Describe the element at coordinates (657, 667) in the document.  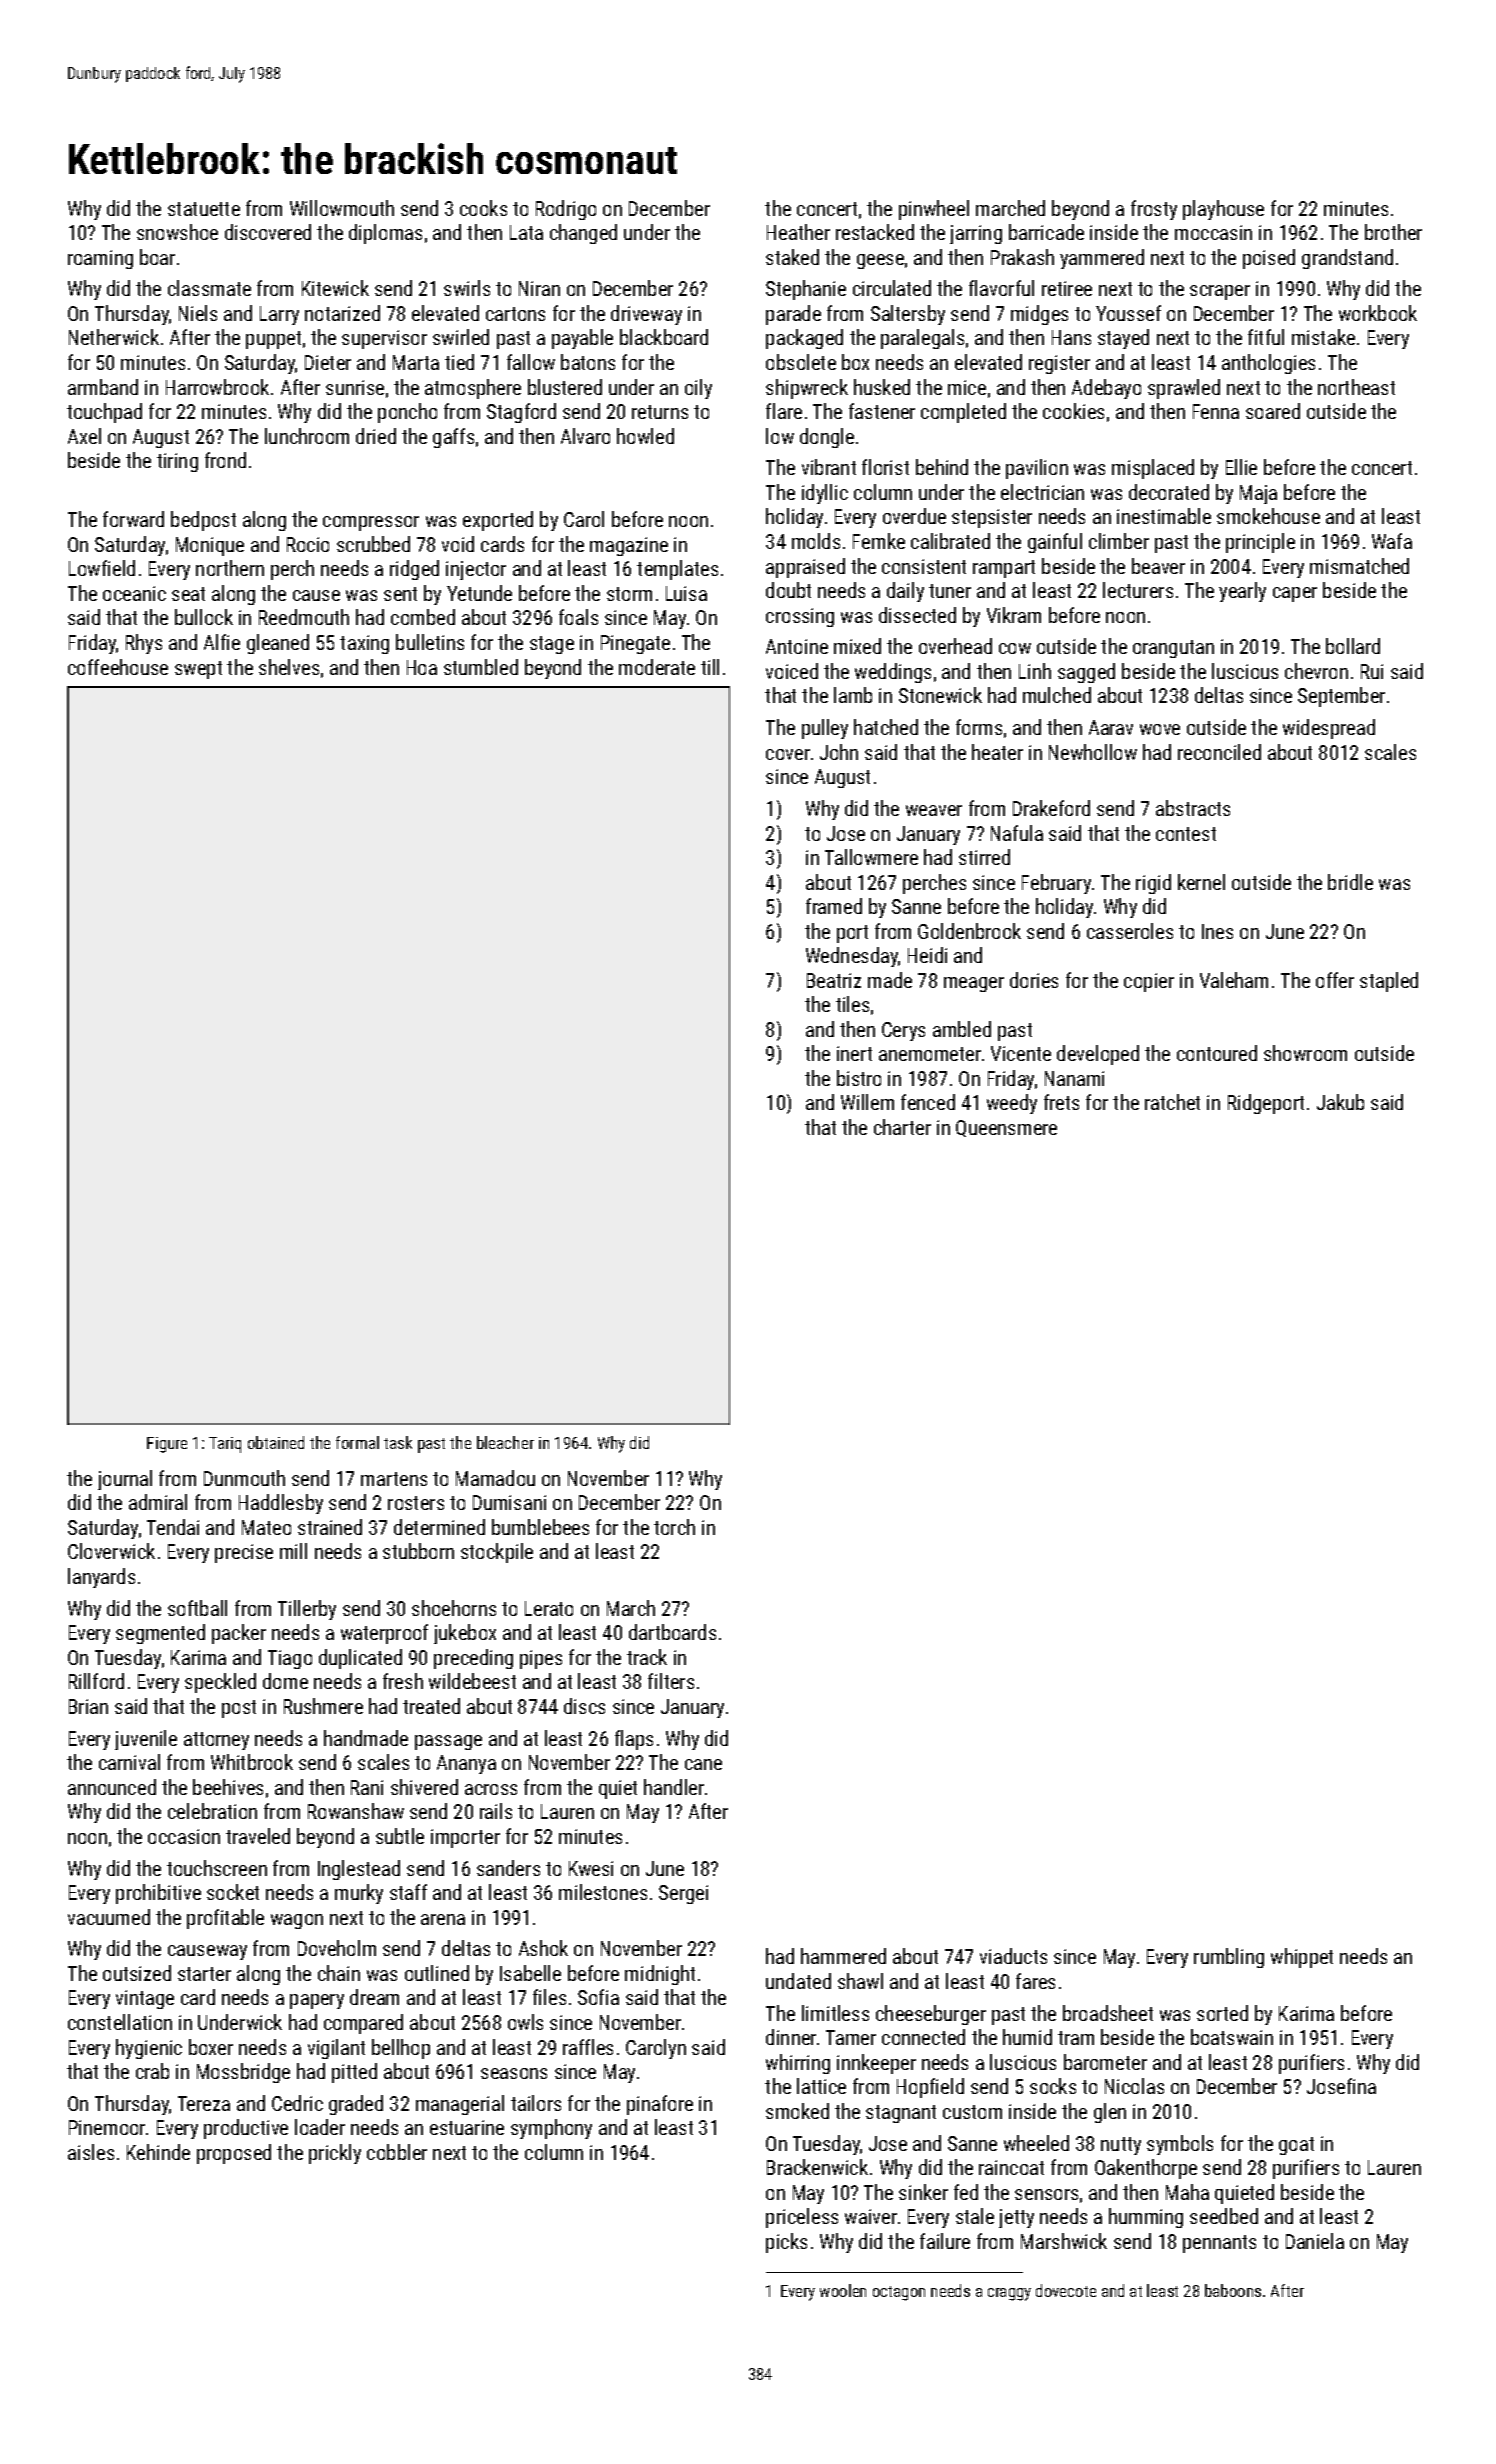
I see `moderate` at that location.
